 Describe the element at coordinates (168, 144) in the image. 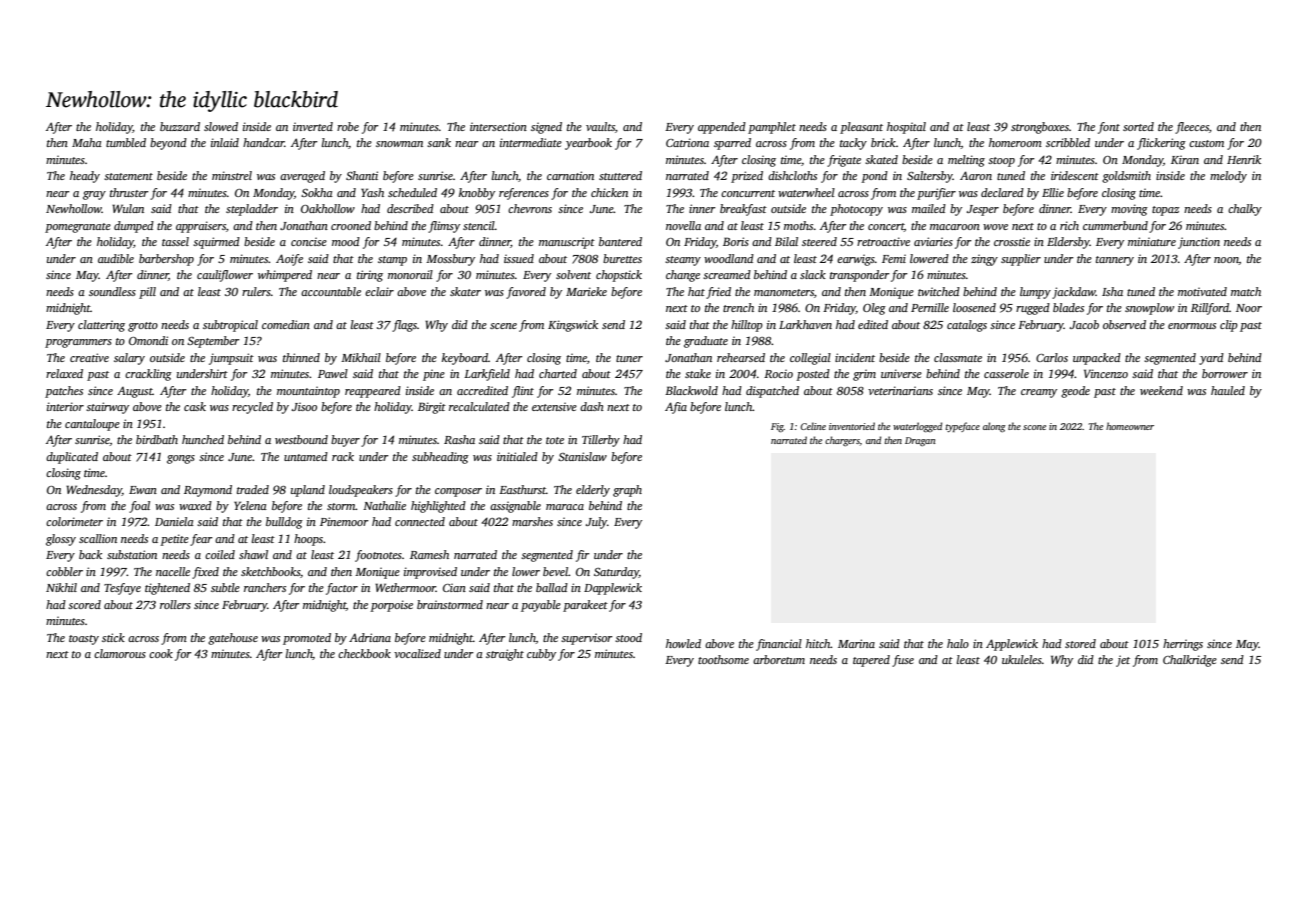

I see `beyond` at that location.
